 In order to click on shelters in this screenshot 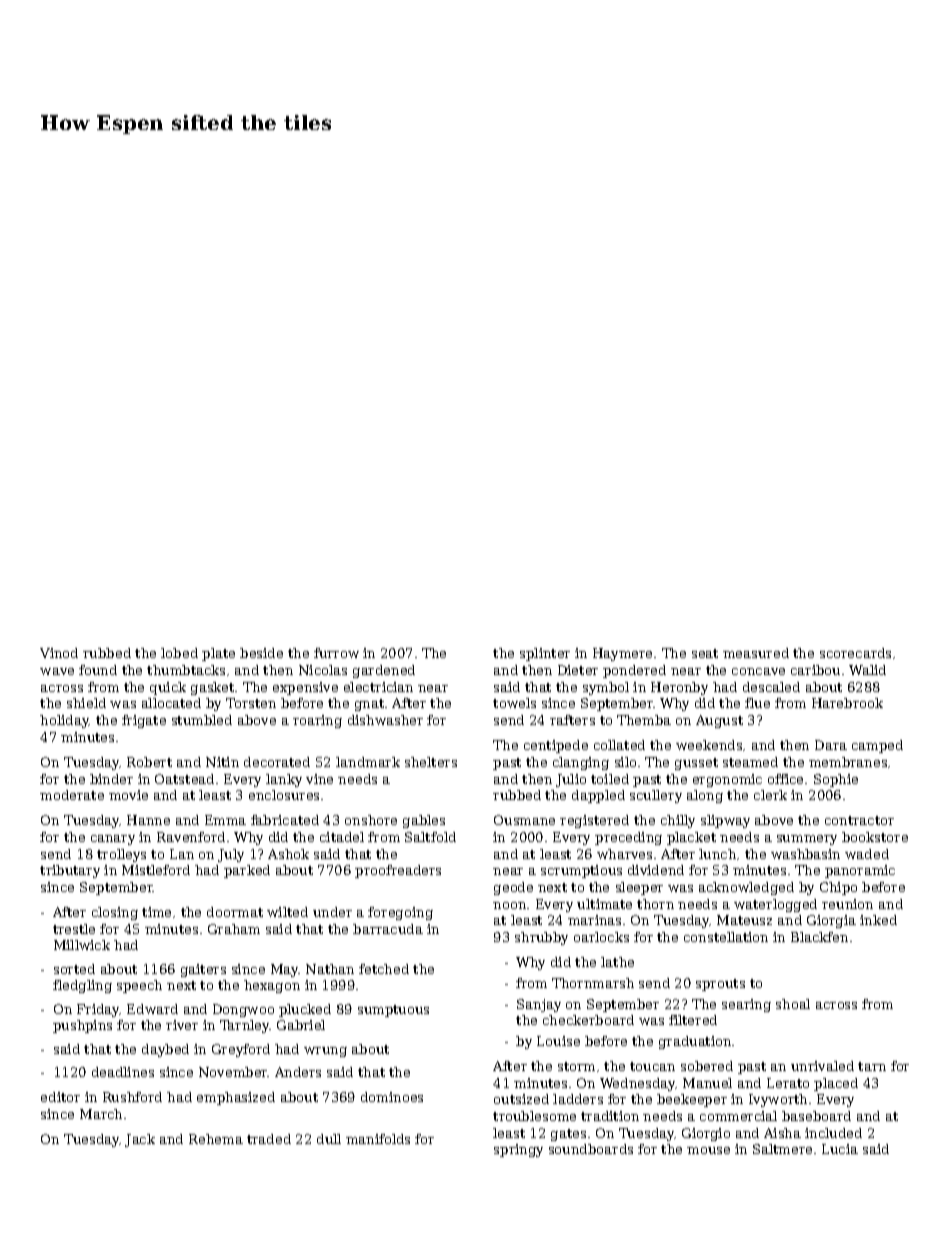, I will do `click(431, 762)`.
